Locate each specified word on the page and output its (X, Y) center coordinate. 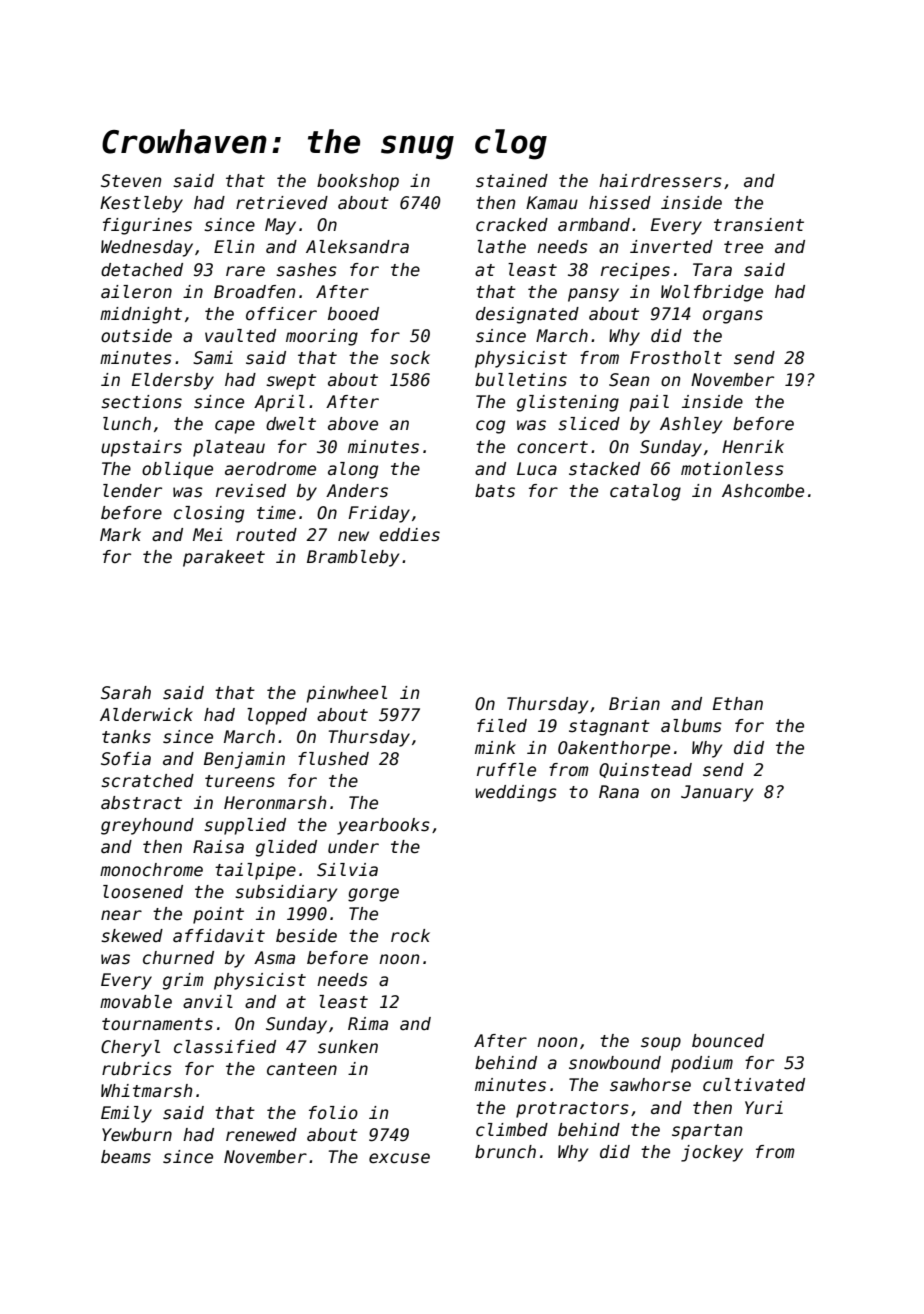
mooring (322, 337)
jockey (712, 1153)
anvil (208, 1002)
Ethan (738, 704)
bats (495, 491)
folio (333, 1113)
